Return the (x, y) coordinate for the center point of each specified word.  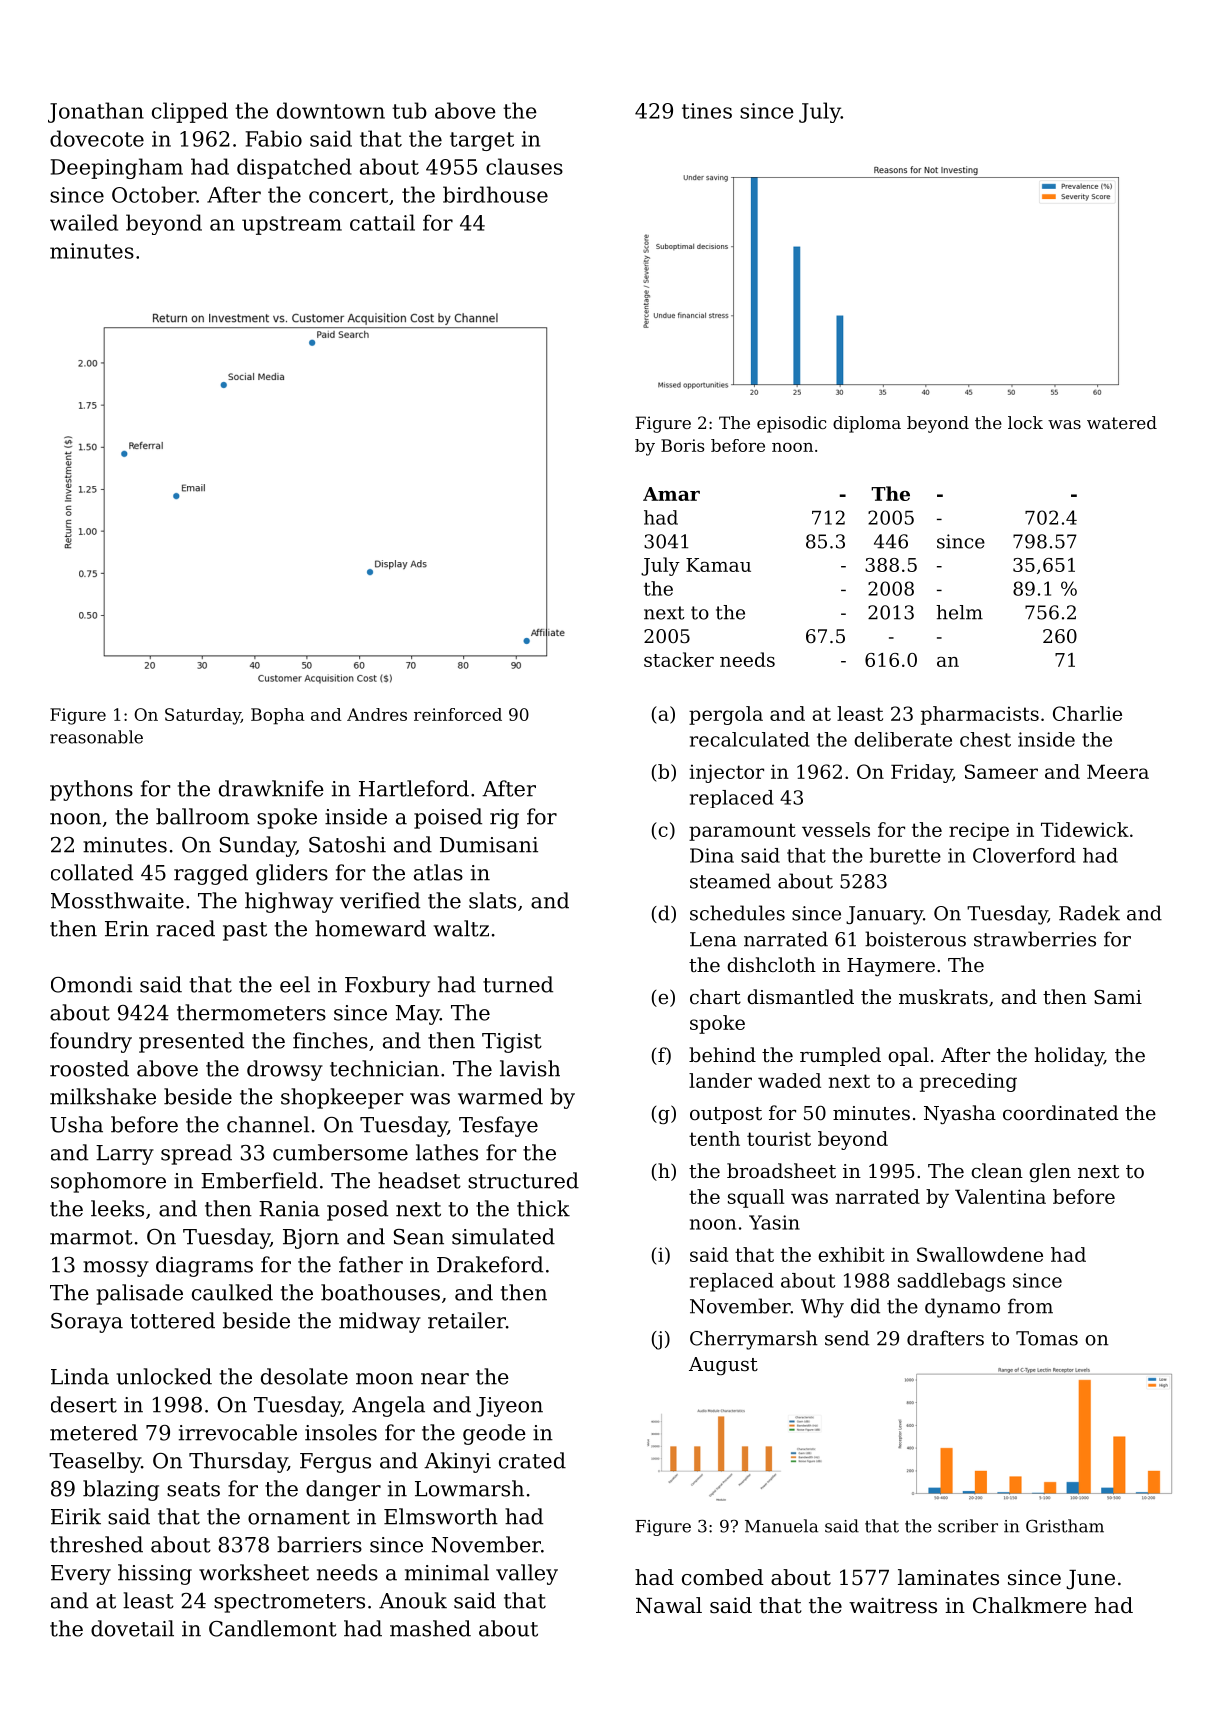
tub (409, 110)
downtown (331, 110)
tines (707, 111)
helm (959, 612)
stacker (679, 659)
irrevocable (238, 1432)
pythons (91, 790)
